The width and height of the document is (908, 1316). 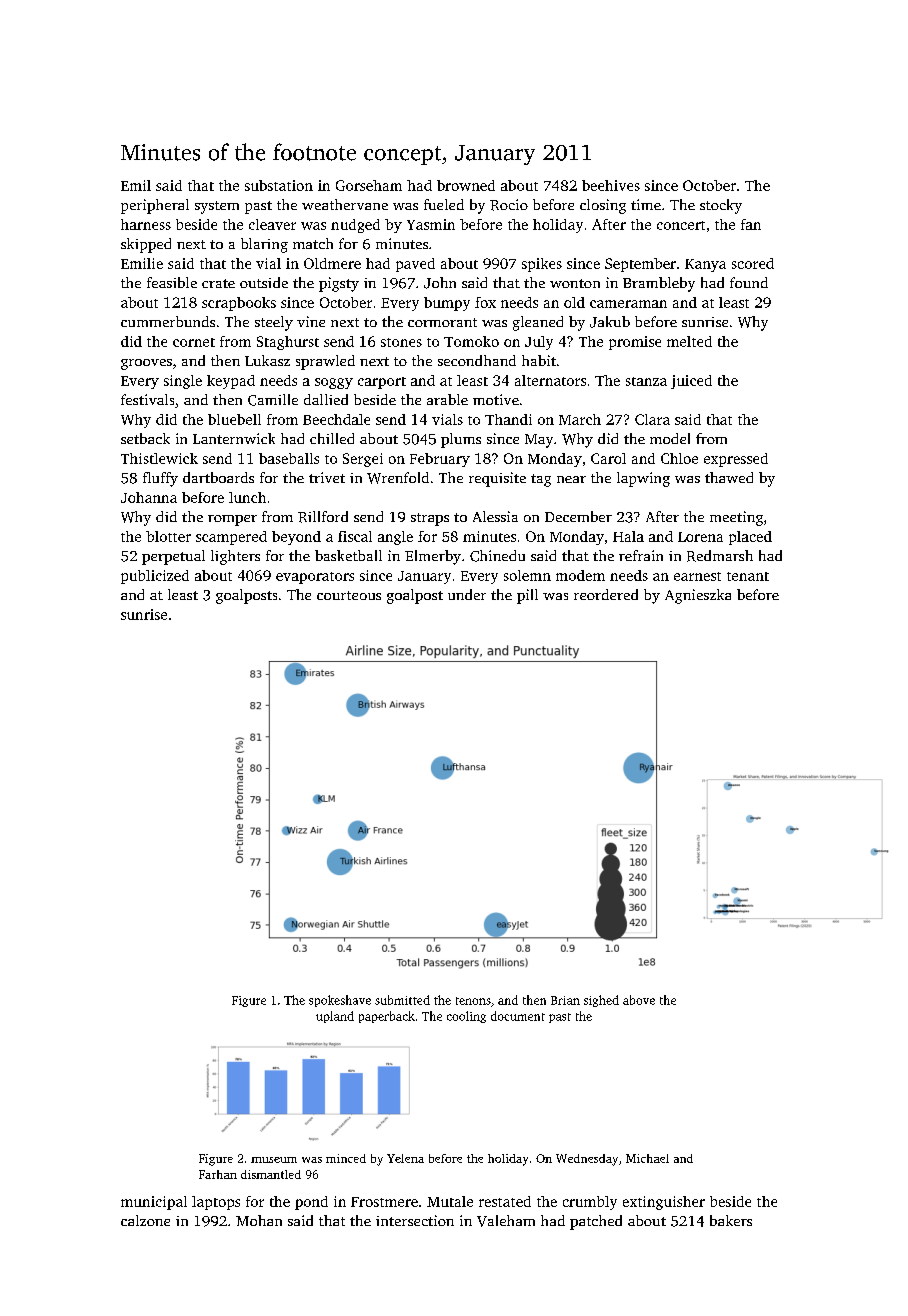 I want to click on upland, so click(x=335, y=1017).
